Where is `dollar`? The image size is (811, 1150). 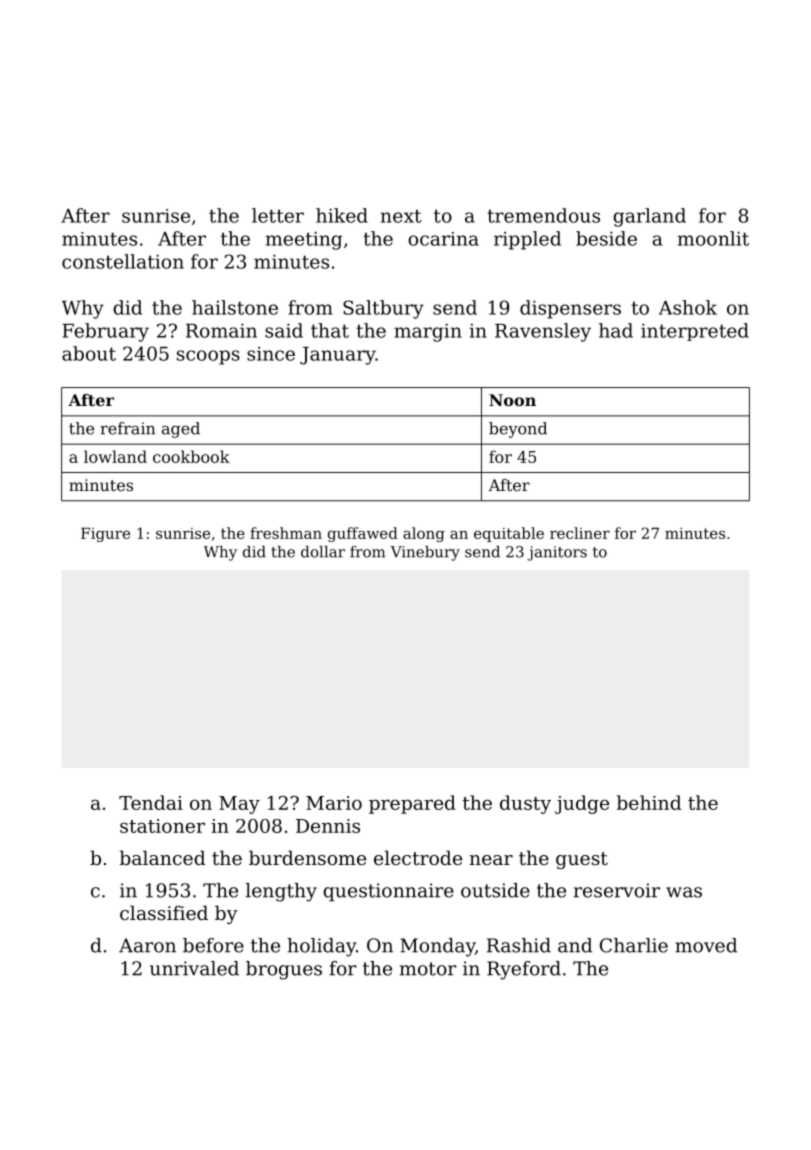
dollar is located at coordinates (323, 552).
